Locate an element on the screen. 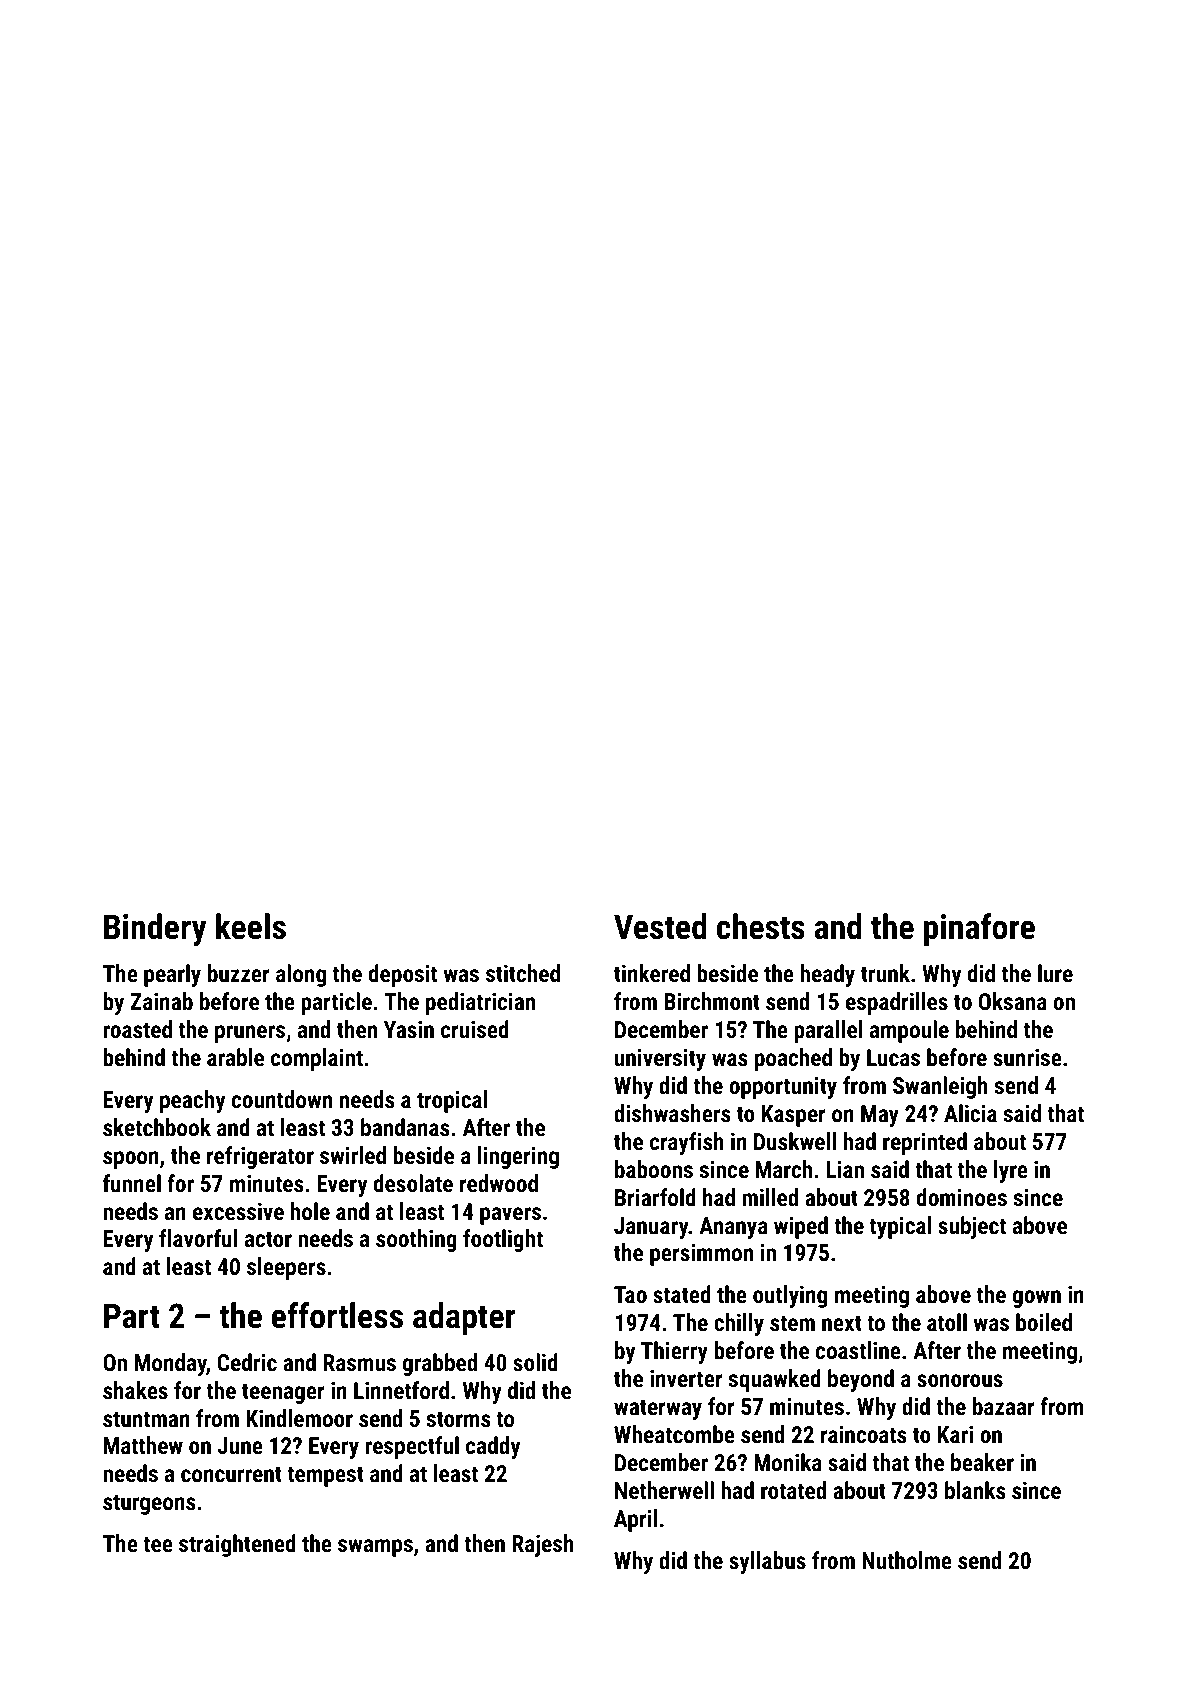  cruised is located at coordinates (475, 1029).
